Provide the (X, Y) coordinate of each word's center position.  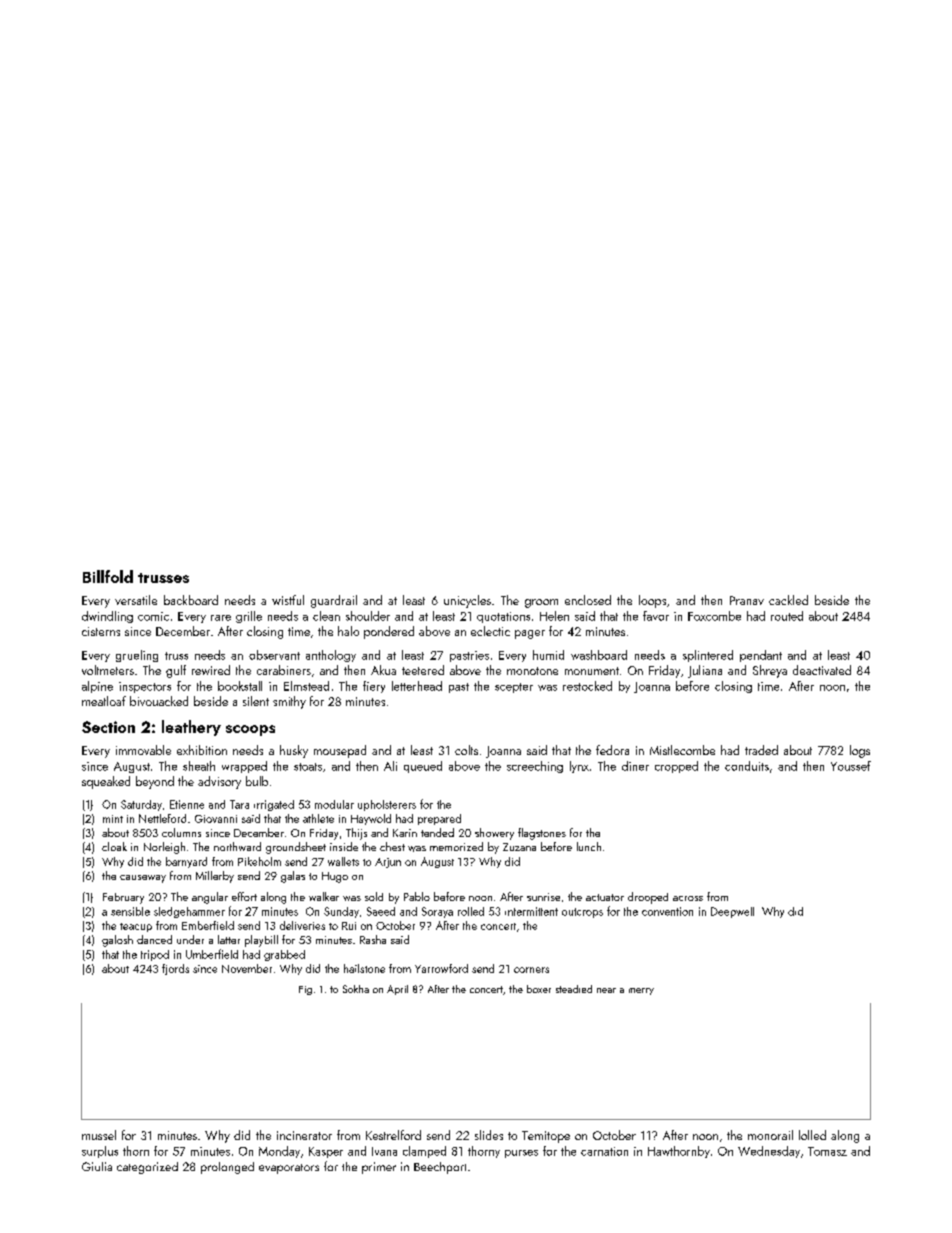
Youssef (851, 766)
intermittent (531, 911)
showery (494, 834)
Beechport (440, 1168)
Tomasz (827, 1151)
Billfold (108, 576)
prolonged (227, 1168)
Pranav (747, 600)
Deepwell (732, 912)
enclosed (588, 600)
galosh (117, 941)
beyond (155, 782)
